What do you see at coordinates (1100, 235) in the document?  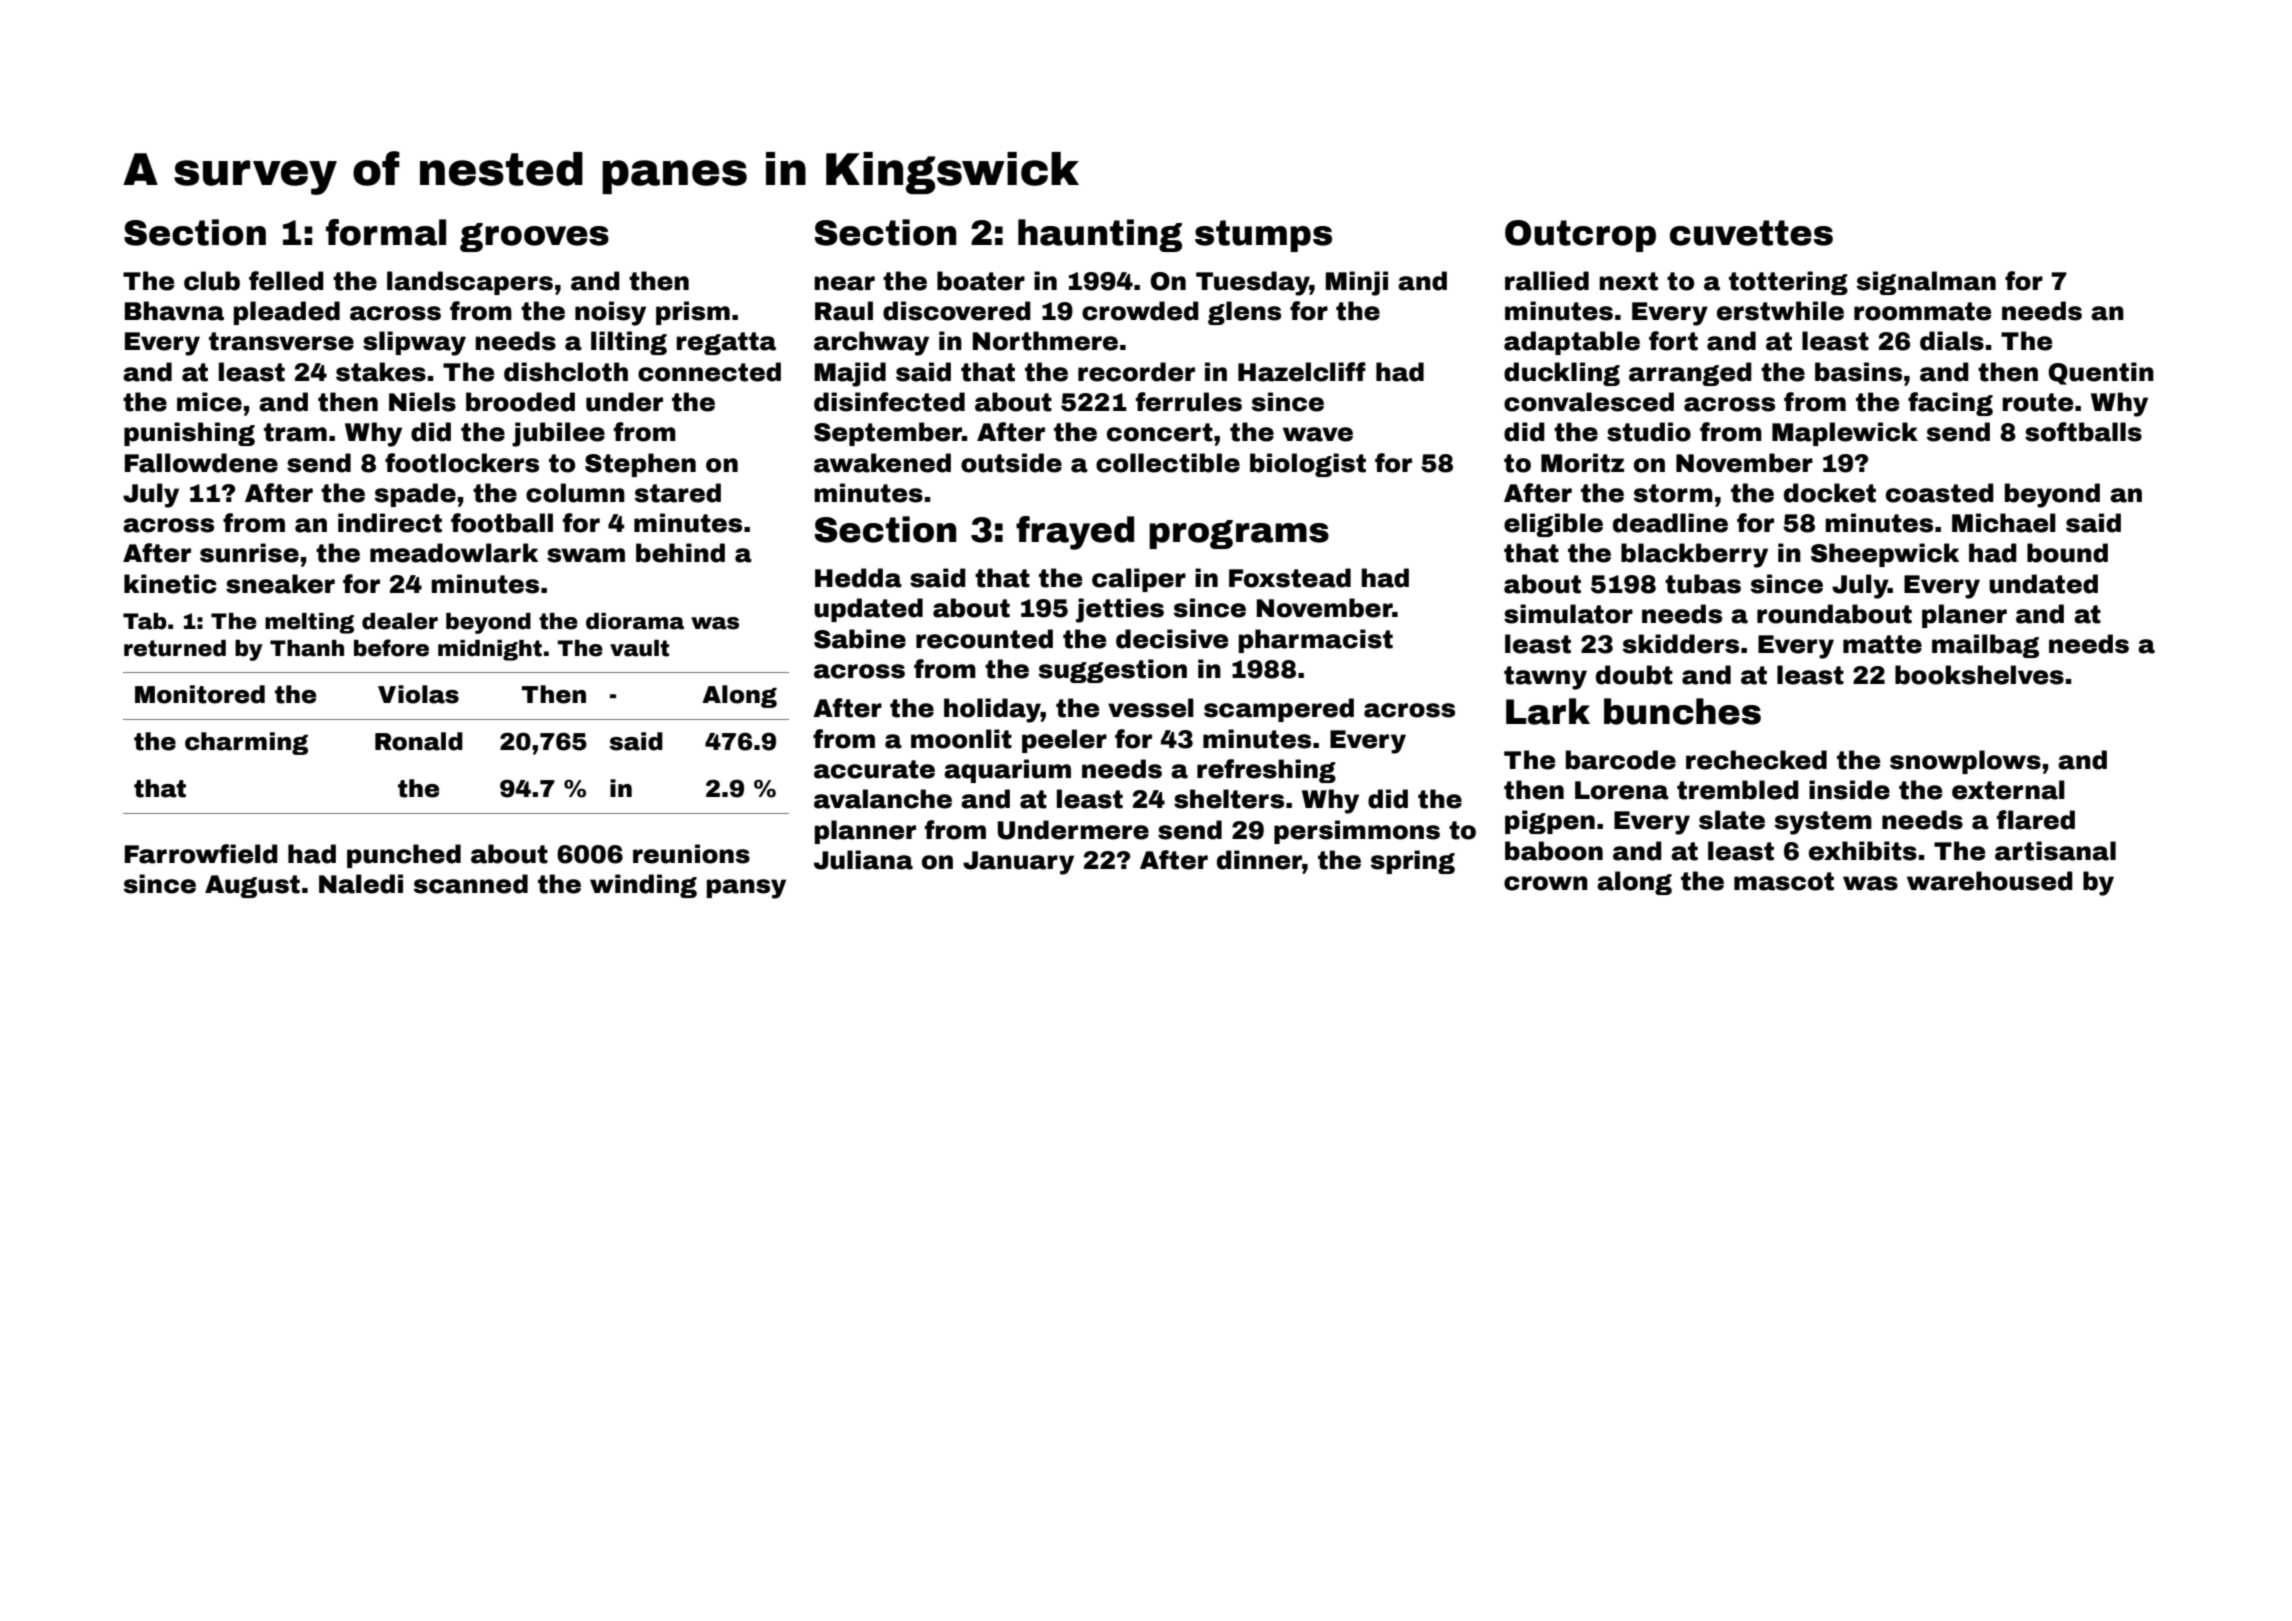 I see `haunting` at bounding box center [1100, 235].
